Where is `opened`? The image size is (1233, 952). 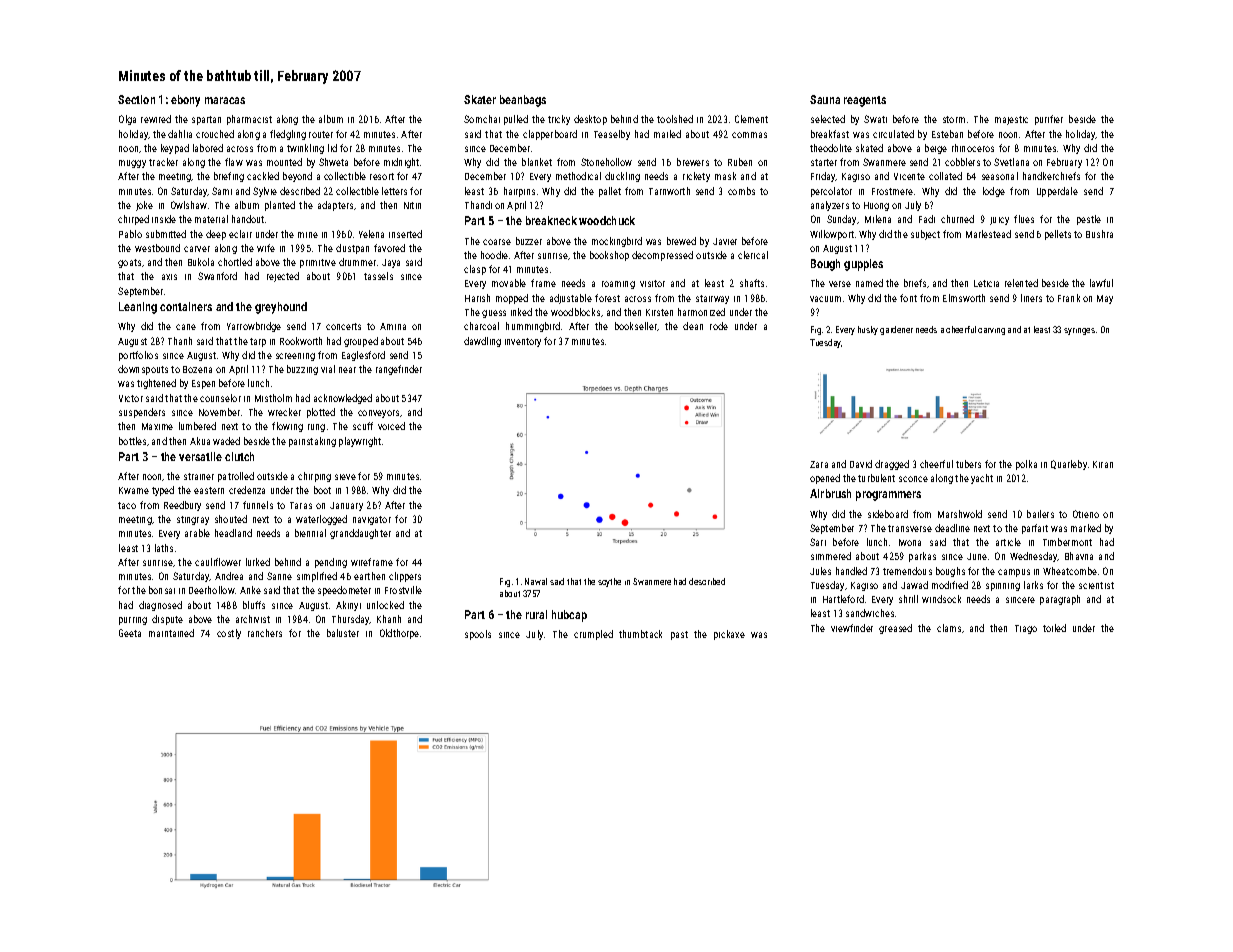 opened is located at coordinates (825, 479).
